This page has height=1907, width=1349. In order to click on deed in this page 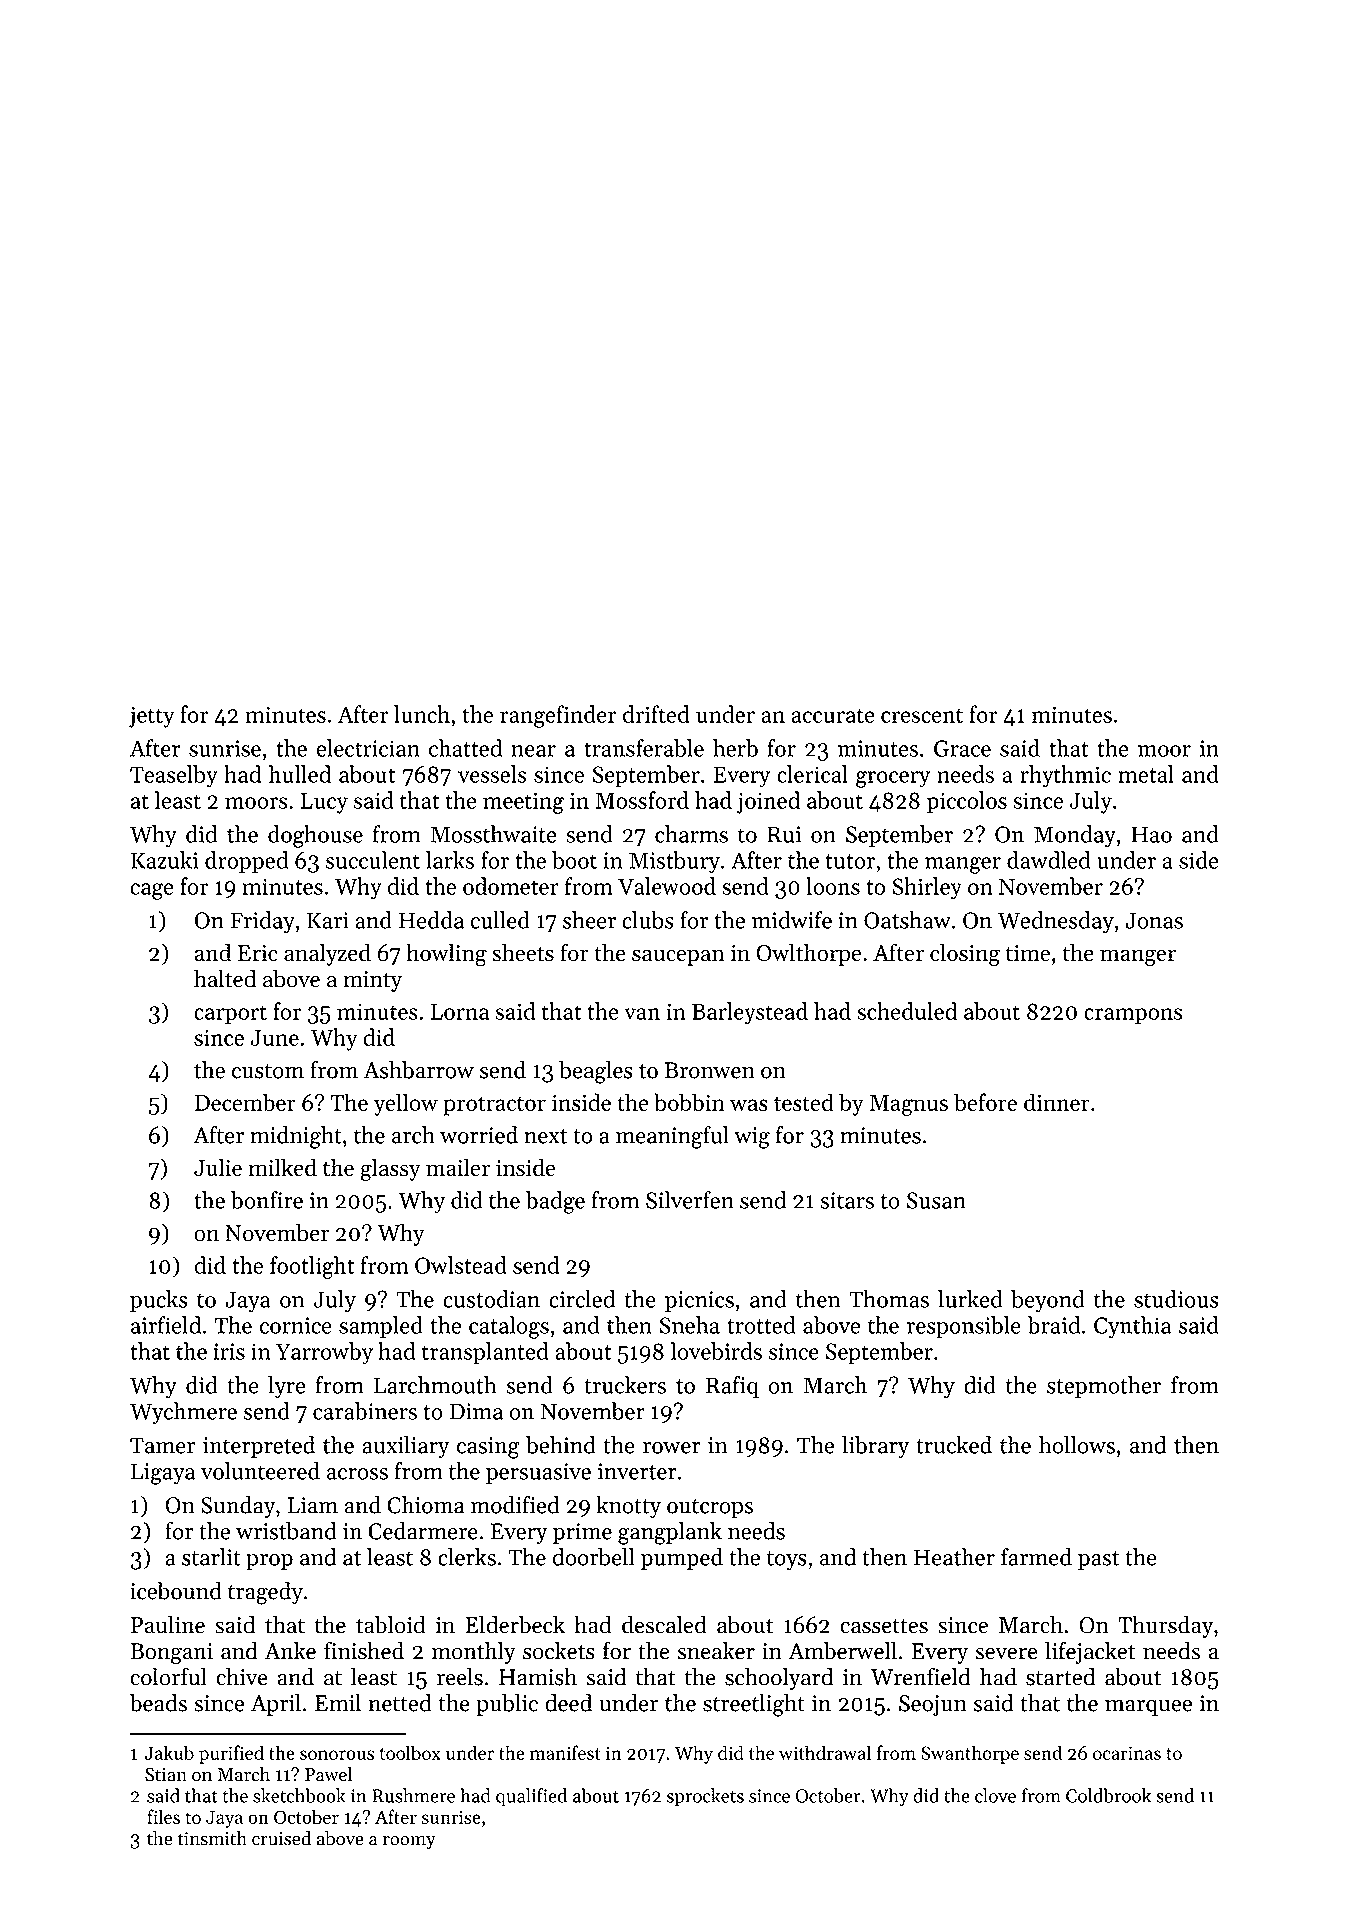, I will do `click(568, 1703)`.
